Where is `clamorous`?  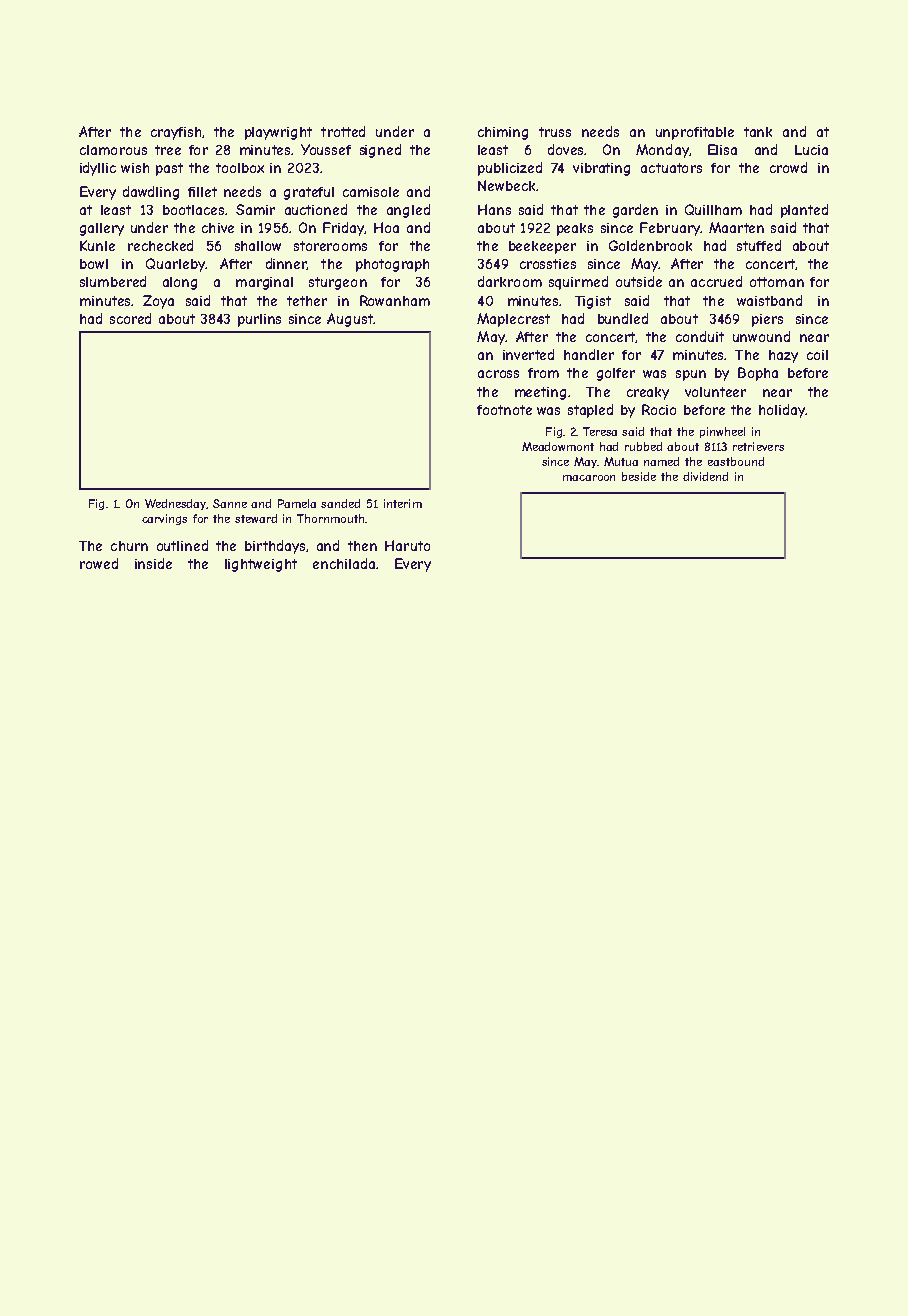 clamorous is located at coordinates (113, 150).
